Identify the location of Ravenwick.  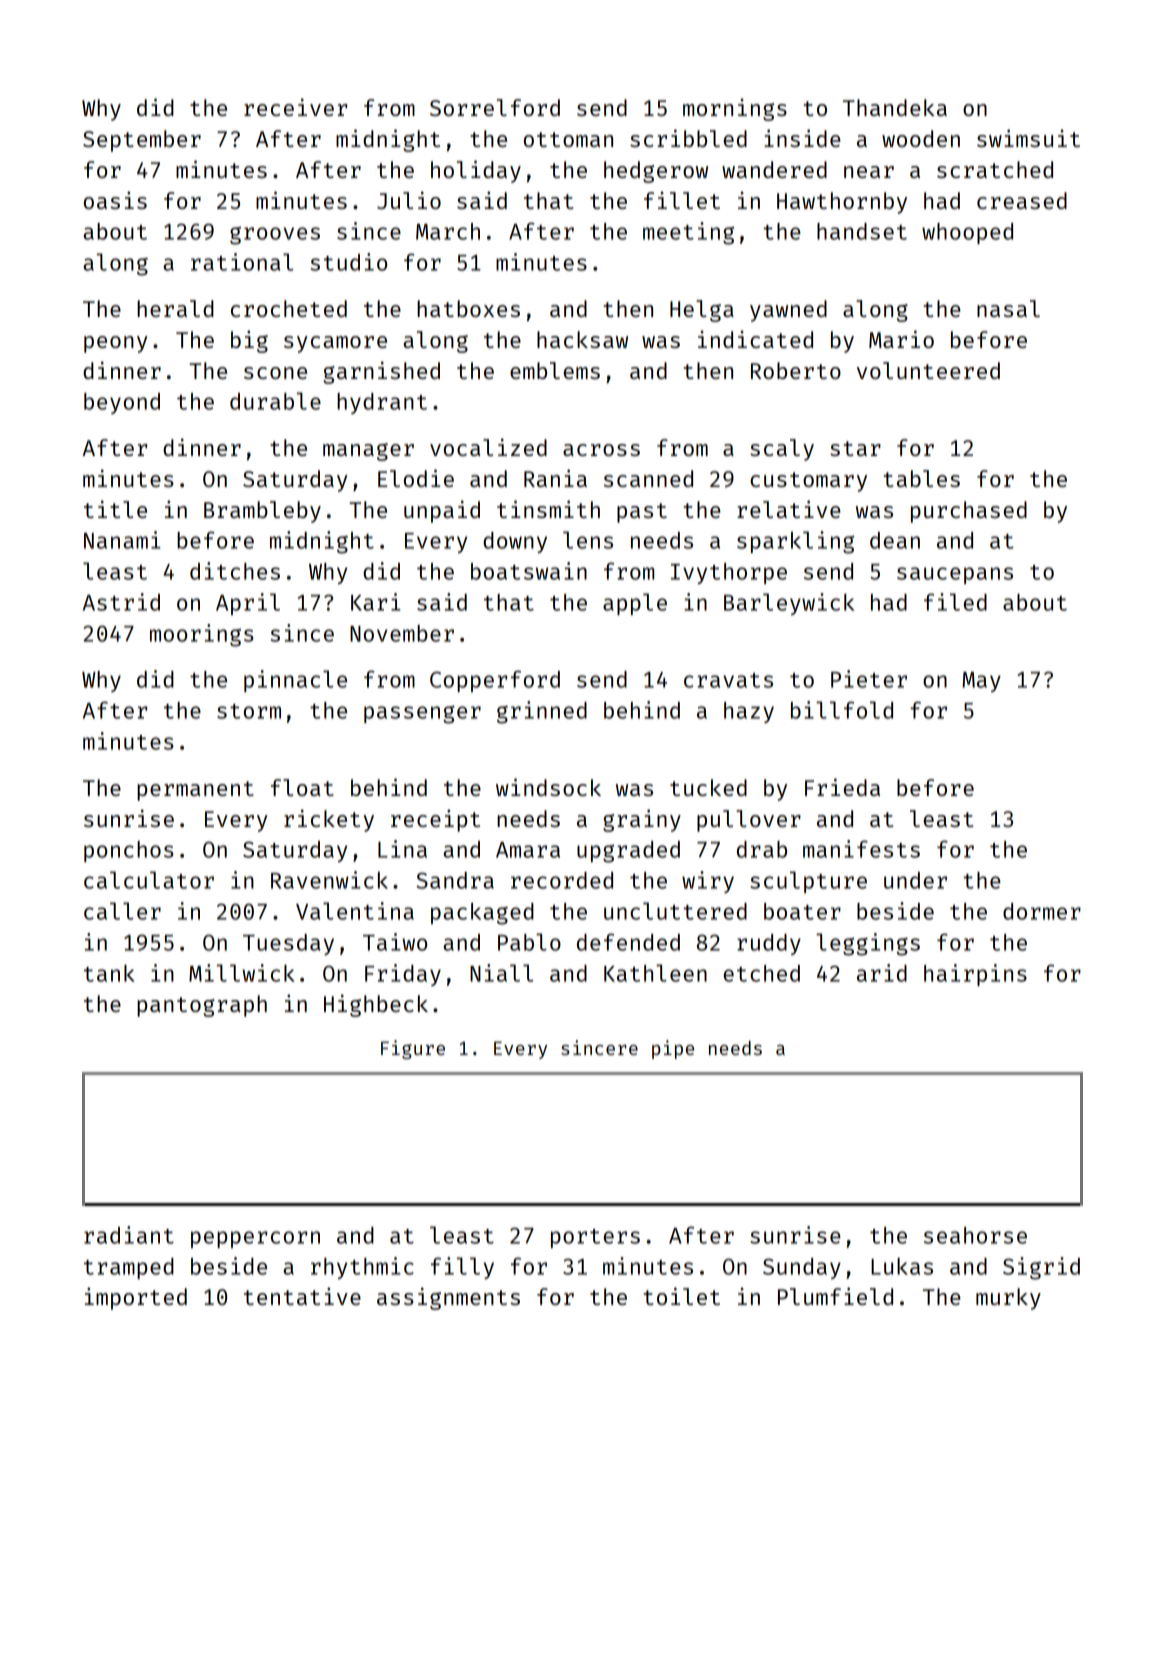
(329, 880).
